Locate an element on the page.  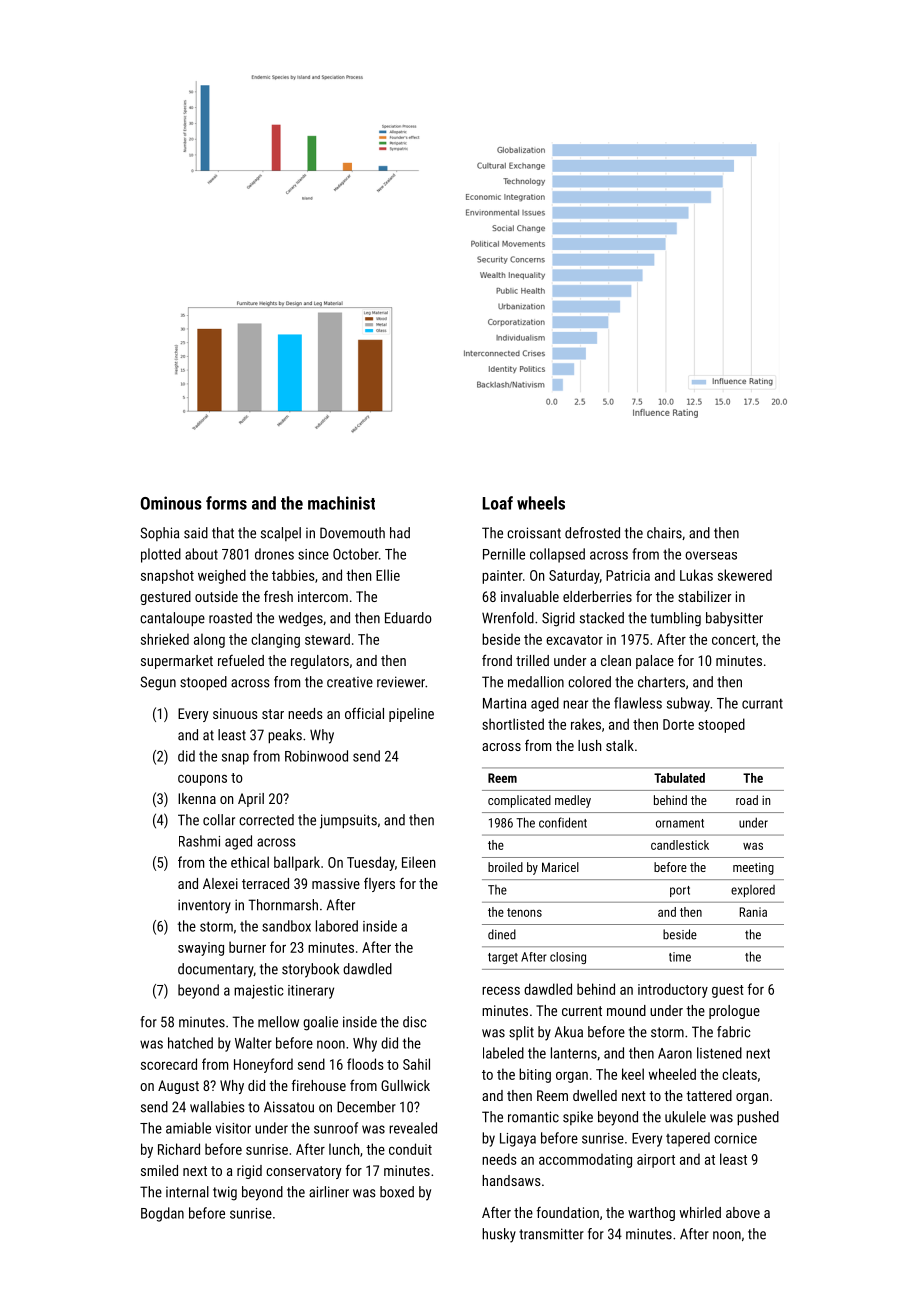
flyers is located at coordinates (379, 884).
